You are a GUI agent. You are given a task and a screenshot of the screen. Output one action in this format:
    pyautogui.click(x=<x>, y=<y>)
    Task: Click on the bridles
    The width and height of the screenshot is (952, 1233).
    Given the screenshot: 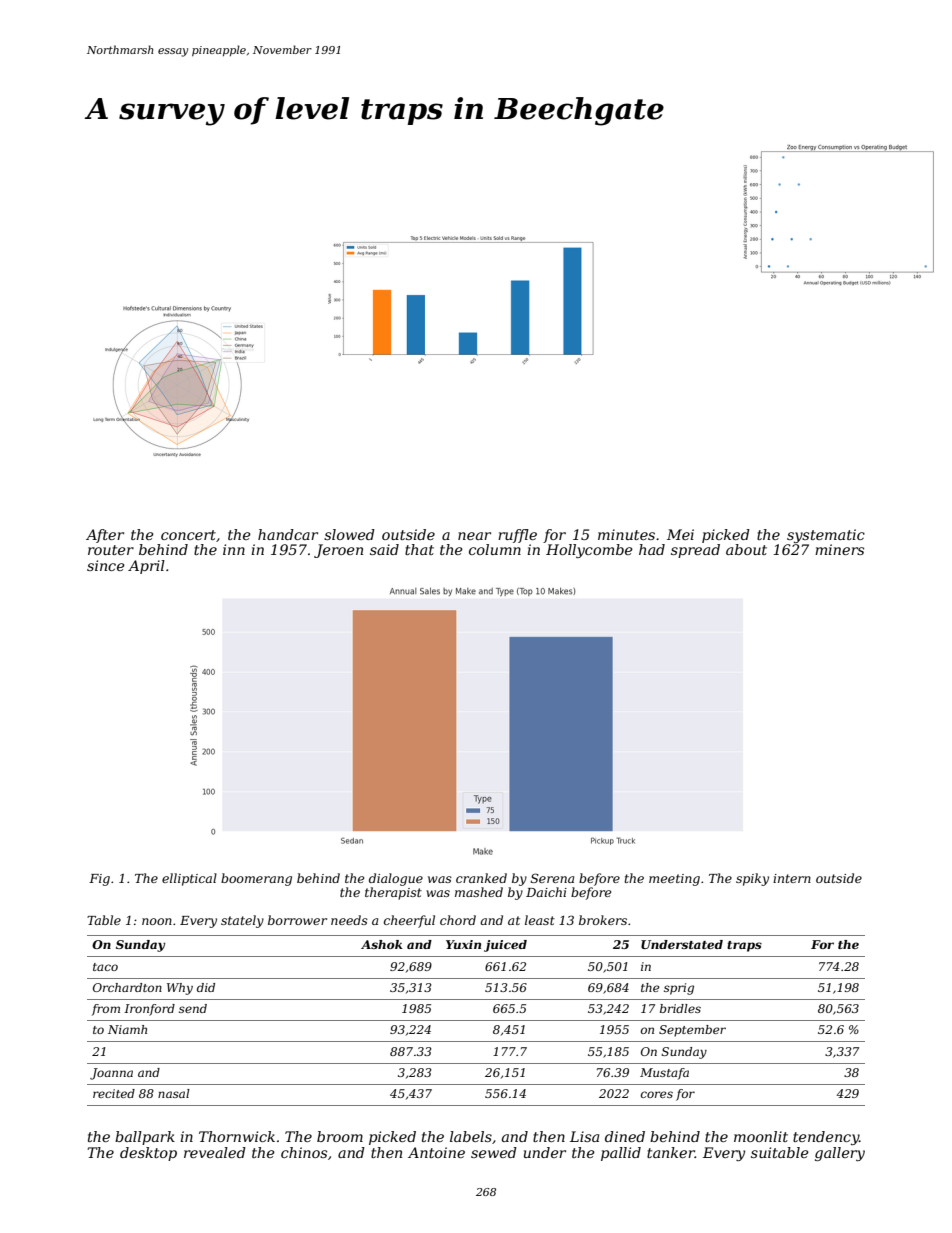 What is the action you would take?
    pyautogui.click(x=680, y=1008)
